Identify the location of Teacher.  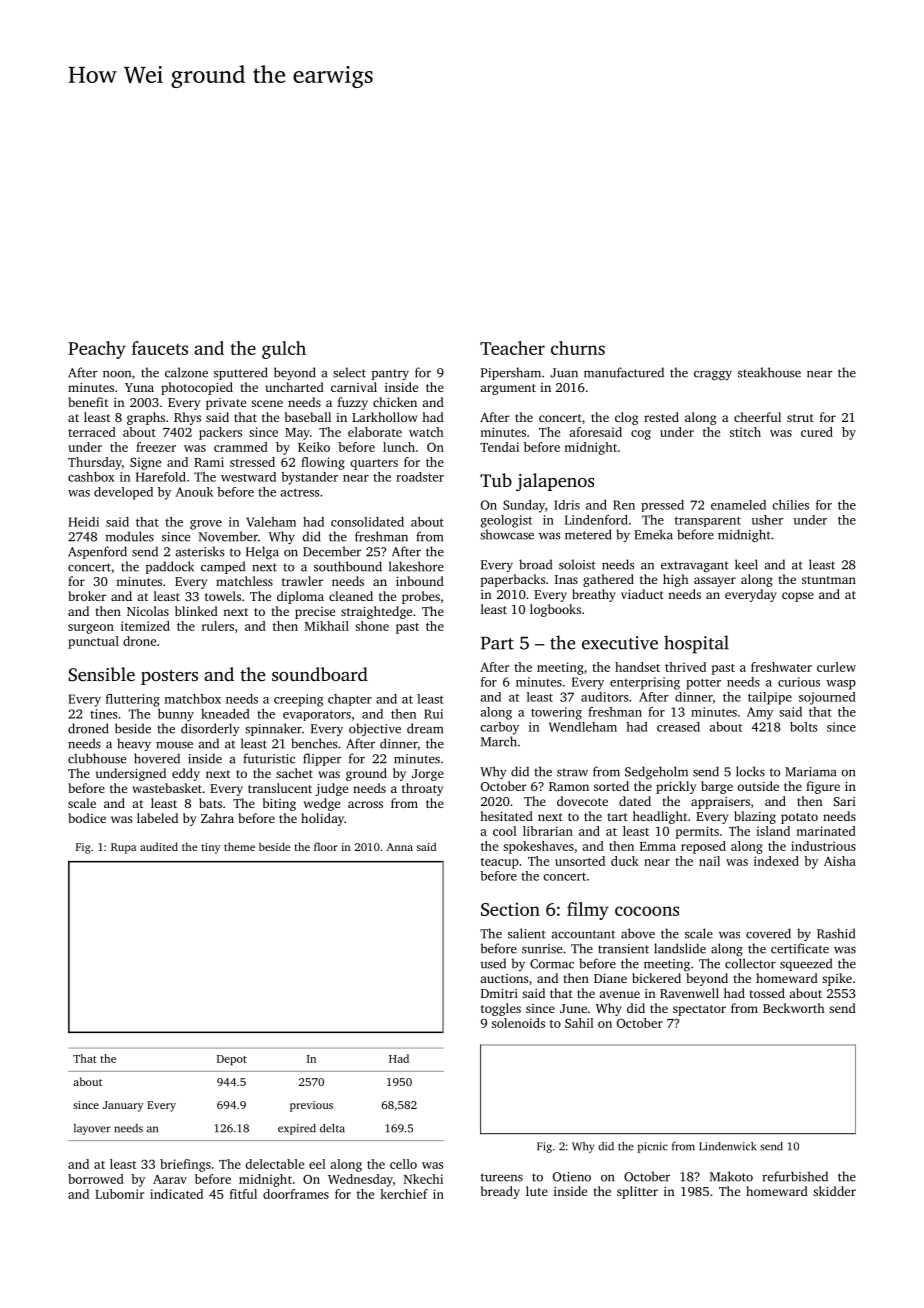
(512, 348).
